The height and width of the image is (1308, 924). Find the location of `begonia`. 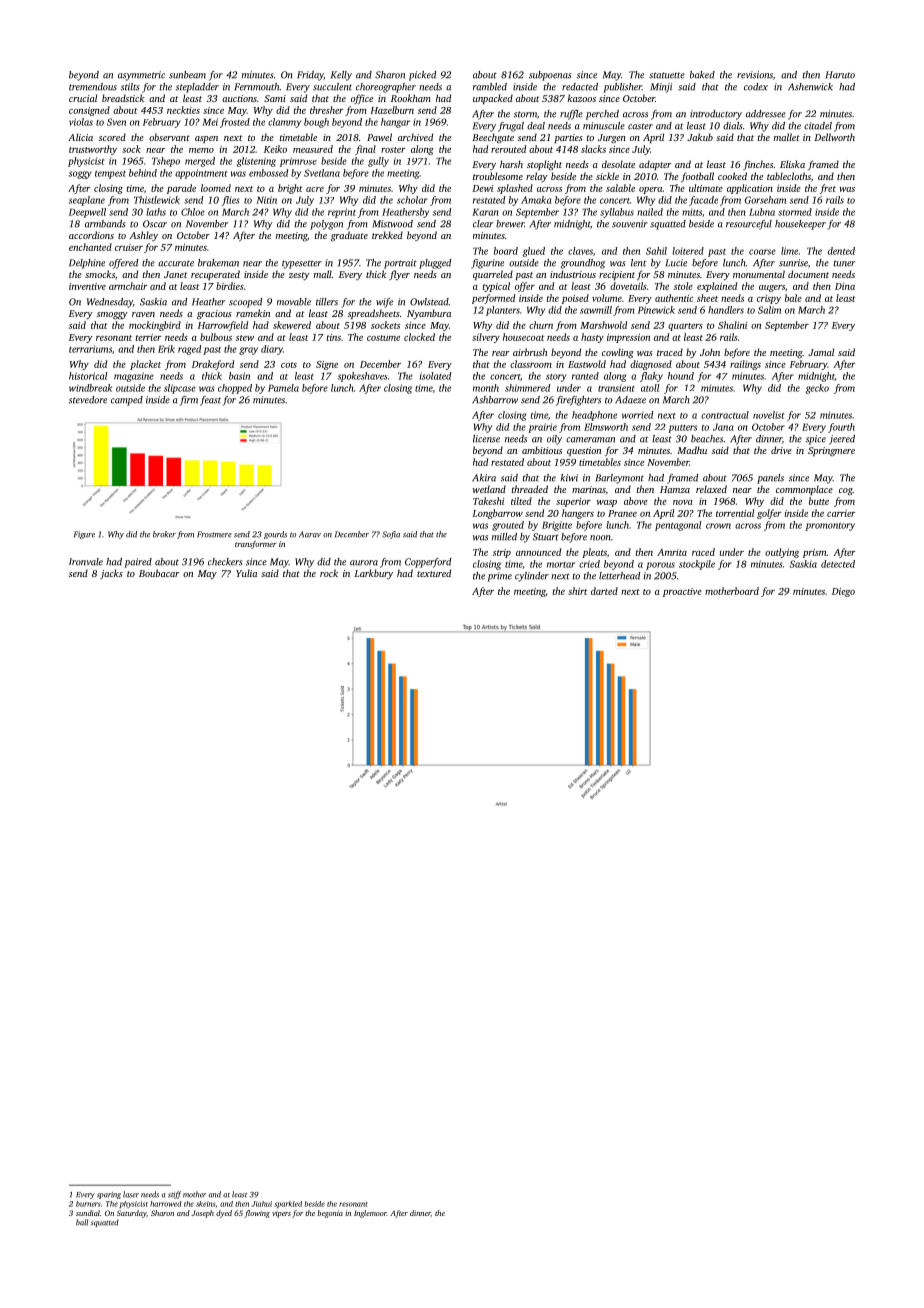

begonia is located at coordinates (330, 1214).
